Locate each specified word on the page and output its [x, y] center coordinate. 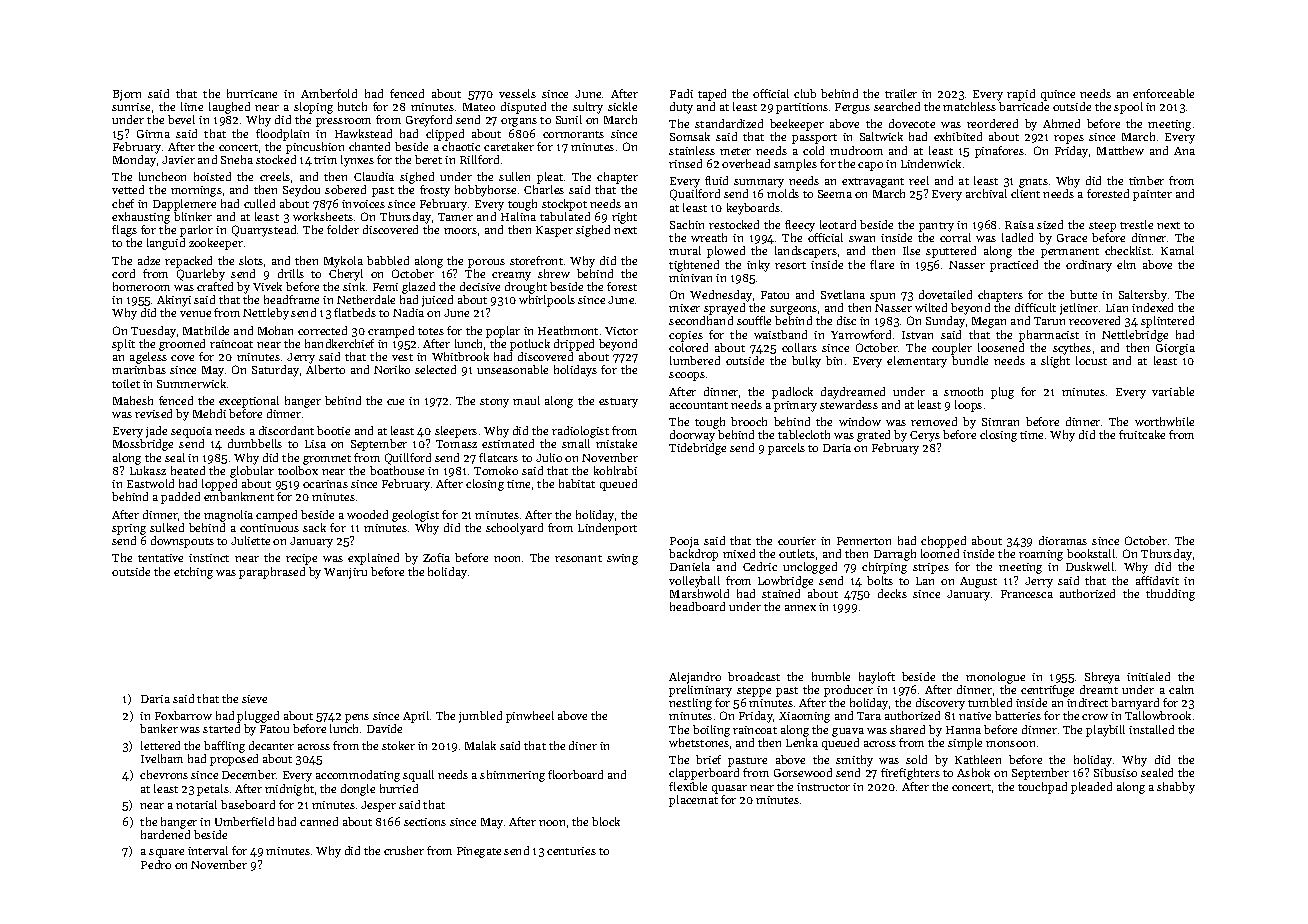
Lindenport [607, 529]
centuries [571, 851]
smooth [963, 391]
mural [685, 250]
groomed [182, 345]
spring [129, 529]
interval [208, 850]
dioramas [1063, 540]
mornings [196, 191]
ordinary [1089, 266]
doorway [692, 436]
